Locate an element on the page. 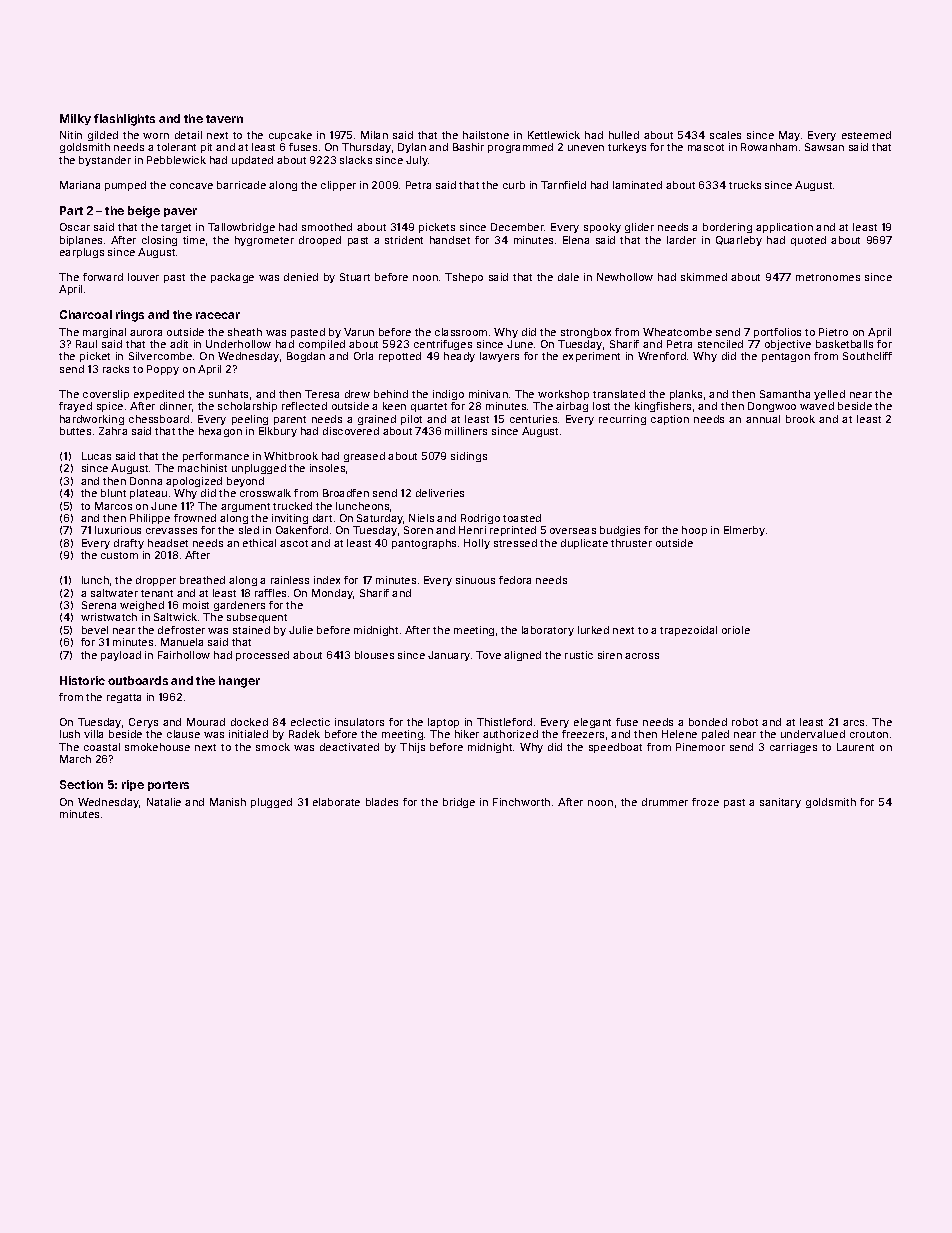 The image size is (952, 1233). hanger is located at coordinates (239, 682).
